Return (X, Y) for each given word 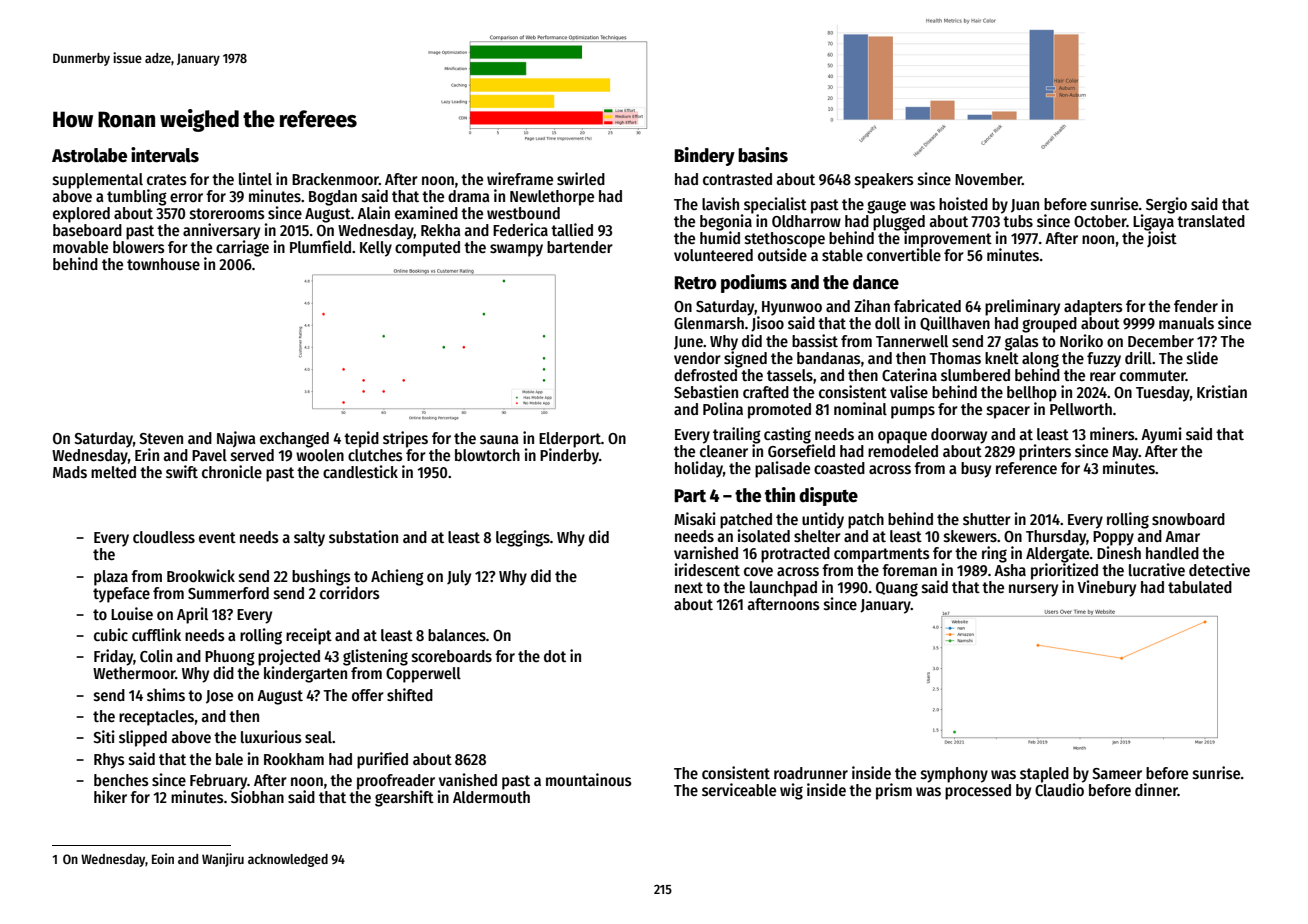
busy (976, 470)
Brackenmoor (335, 179)
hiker (110, 796)
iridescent (707, 569)
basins (763, 155)
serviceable (739, 789)
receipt (309, 636)
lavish (720, 203)
